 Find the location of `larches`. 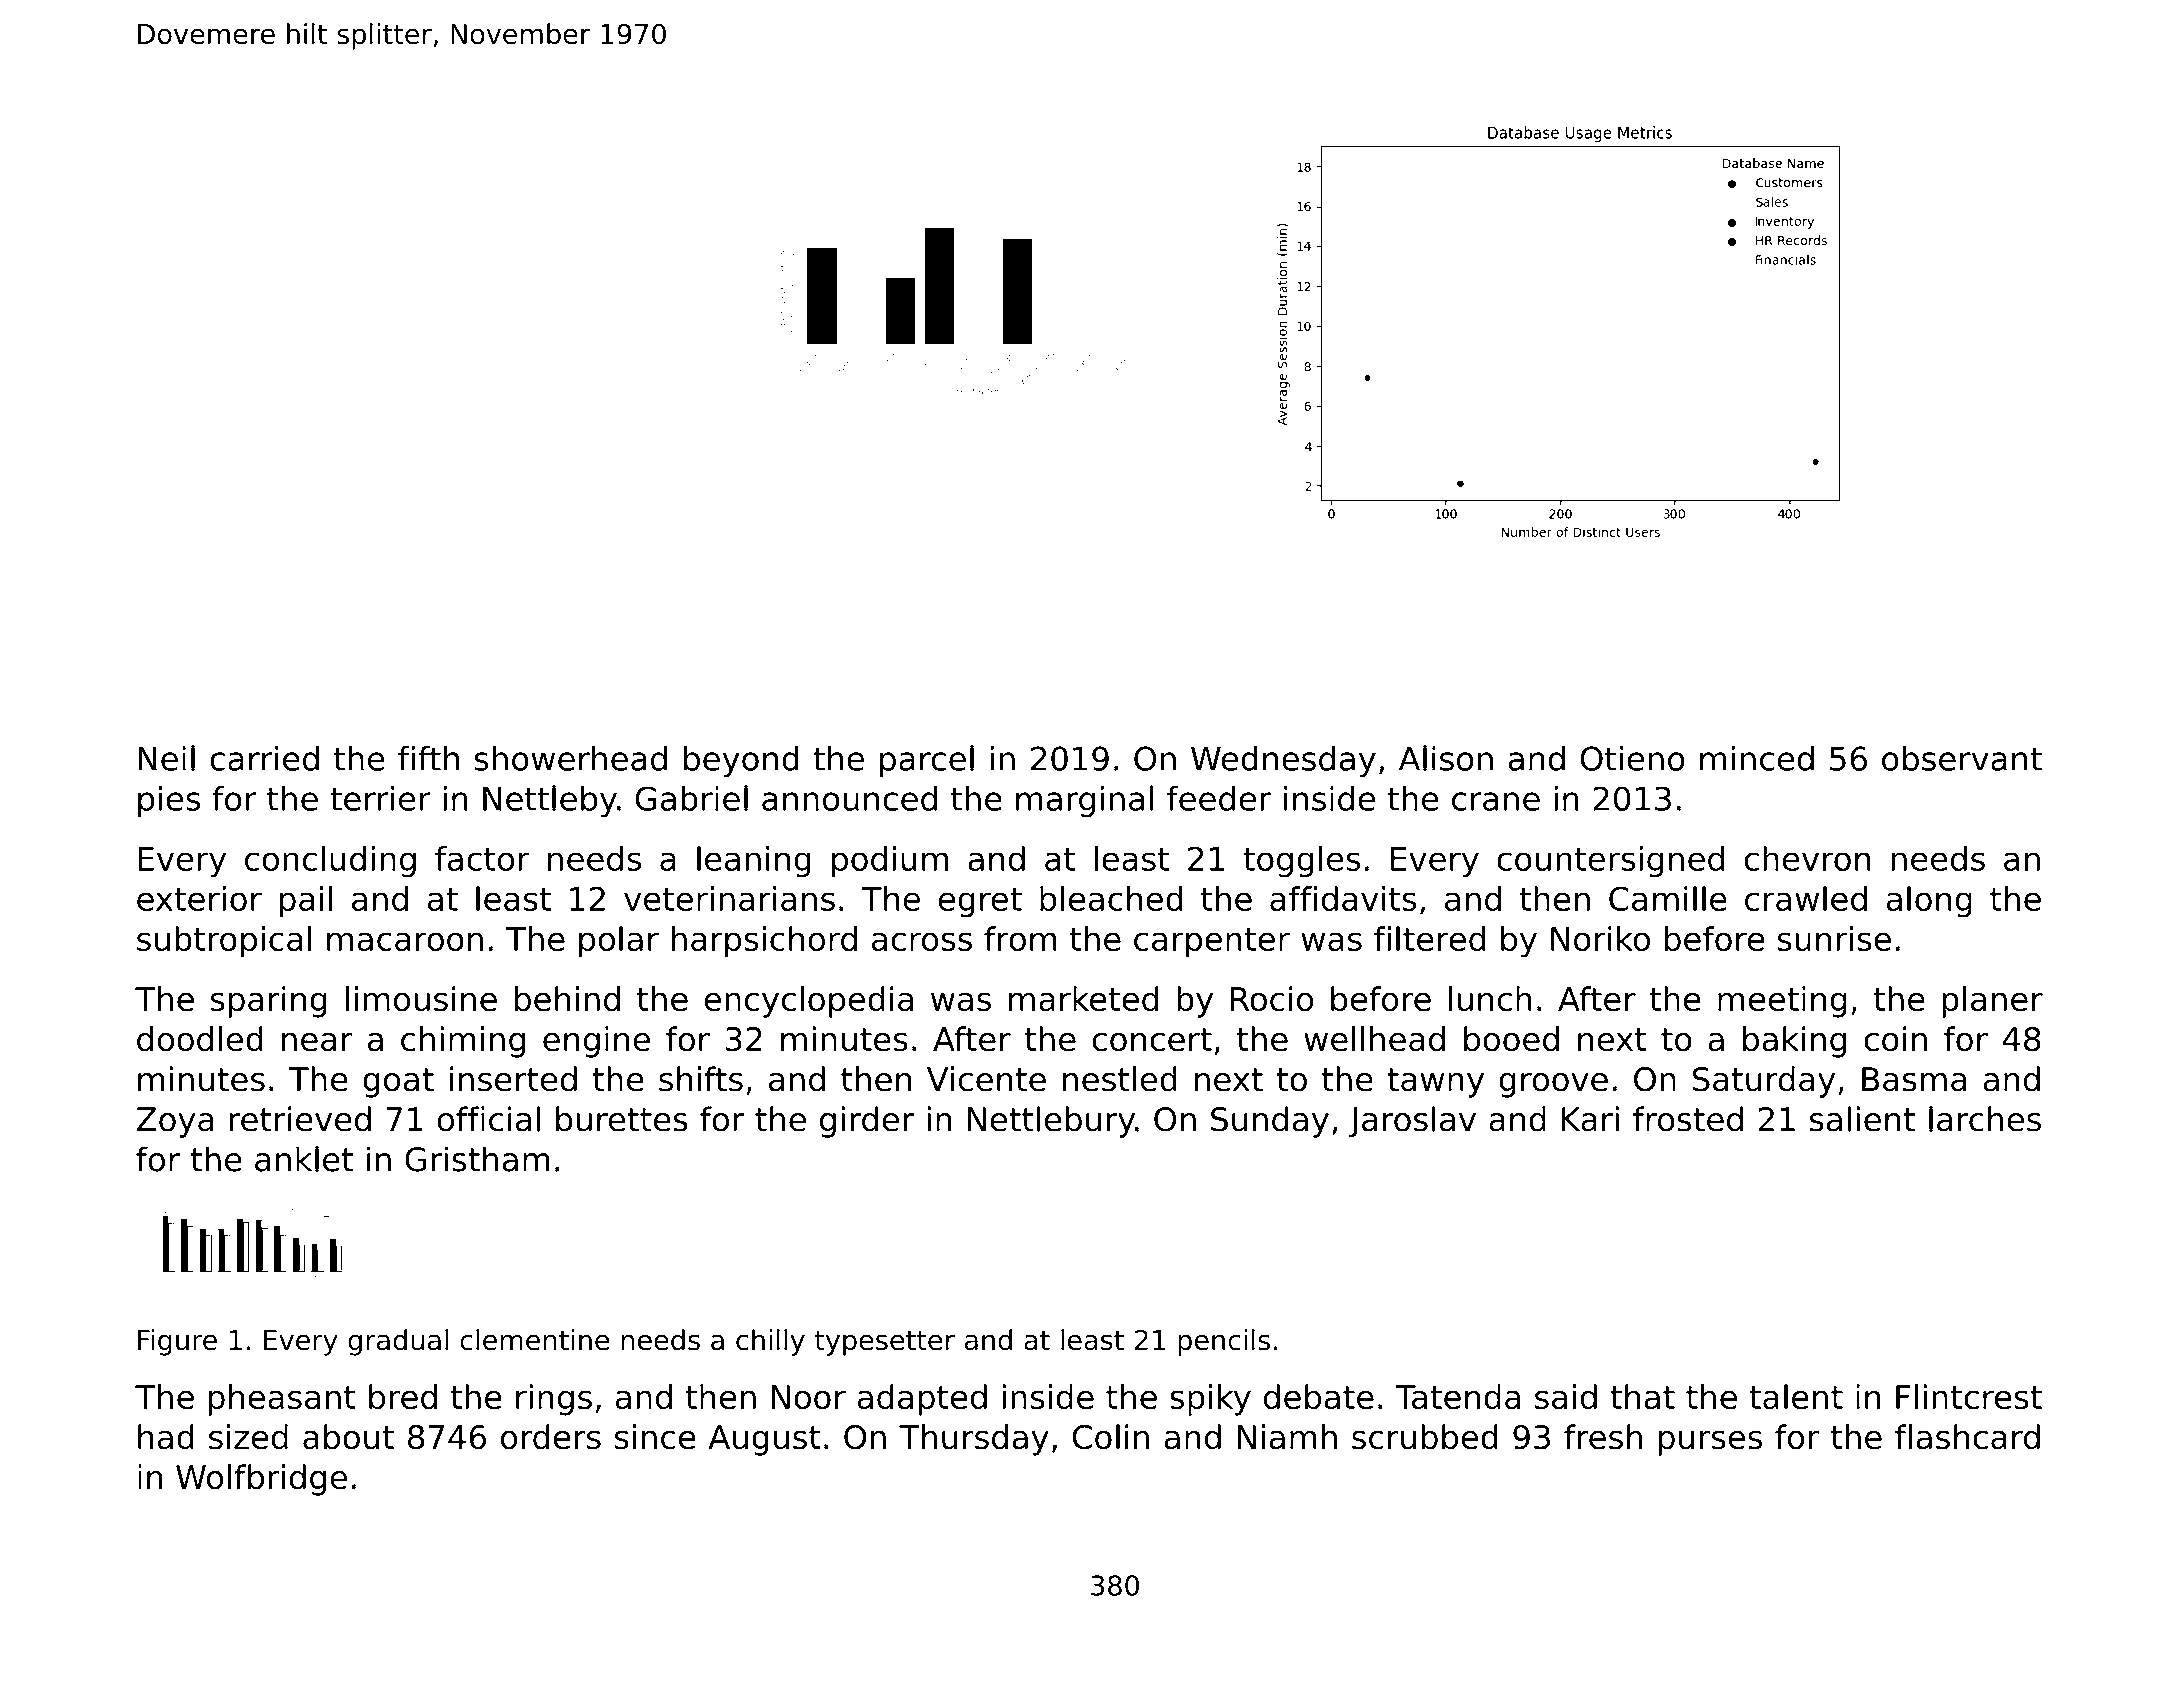

larches is located at coordinates (1985, 1119).
